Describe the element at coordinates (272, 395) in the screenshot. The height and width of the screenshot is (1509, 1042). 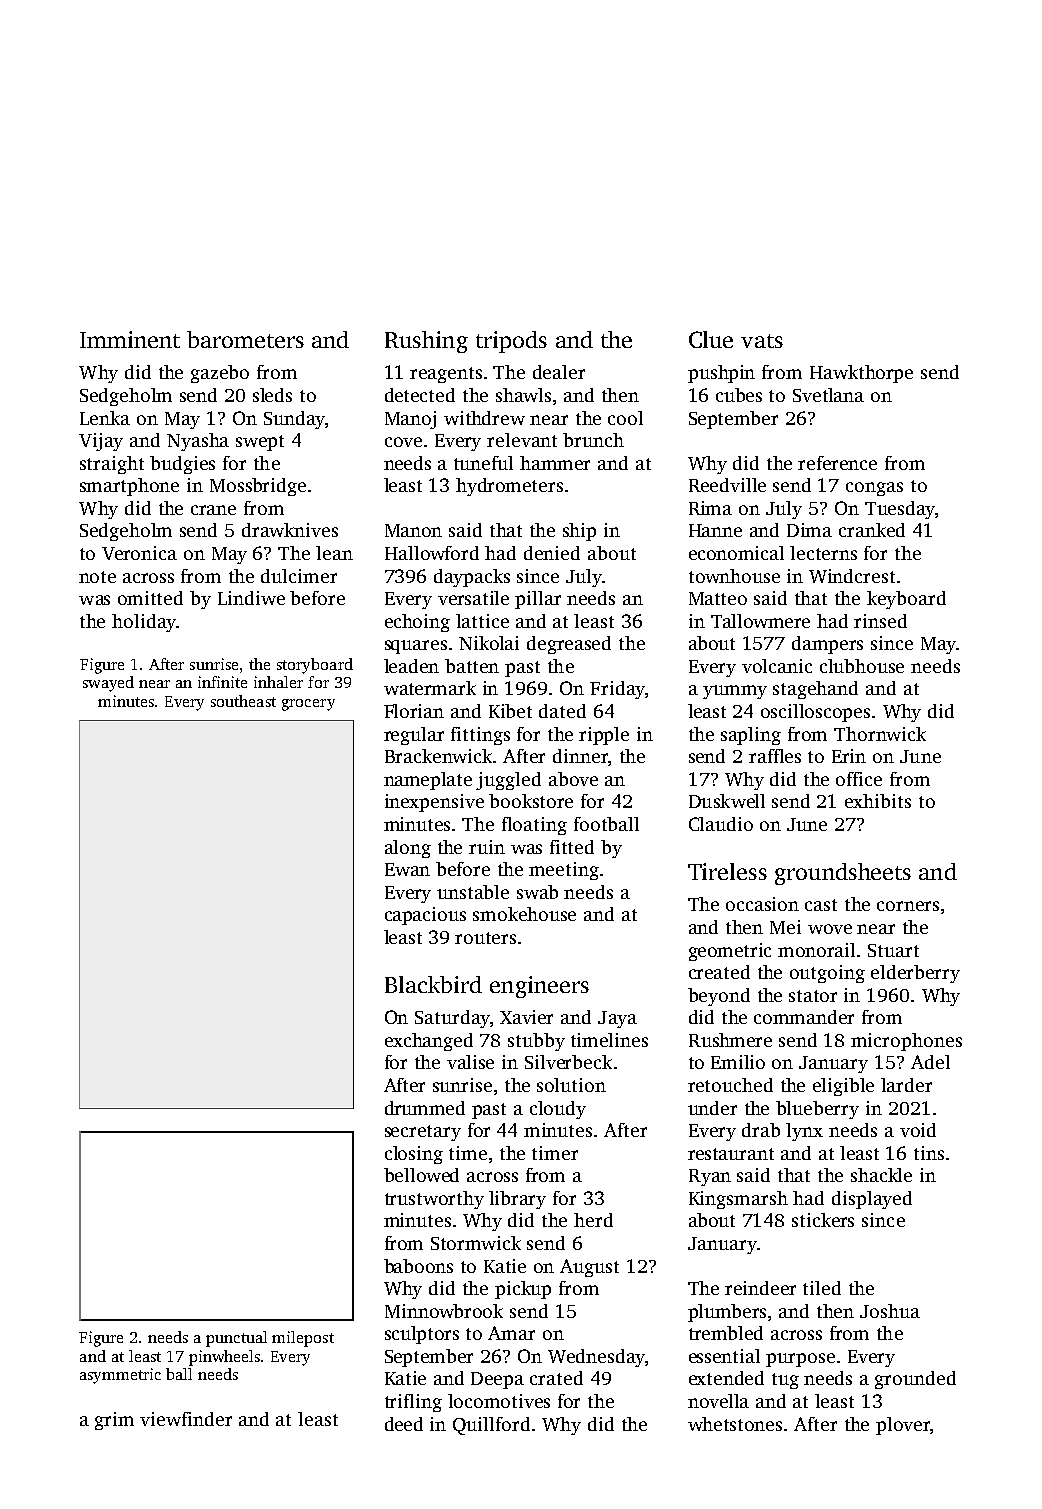
I see `sleds` at that location.
